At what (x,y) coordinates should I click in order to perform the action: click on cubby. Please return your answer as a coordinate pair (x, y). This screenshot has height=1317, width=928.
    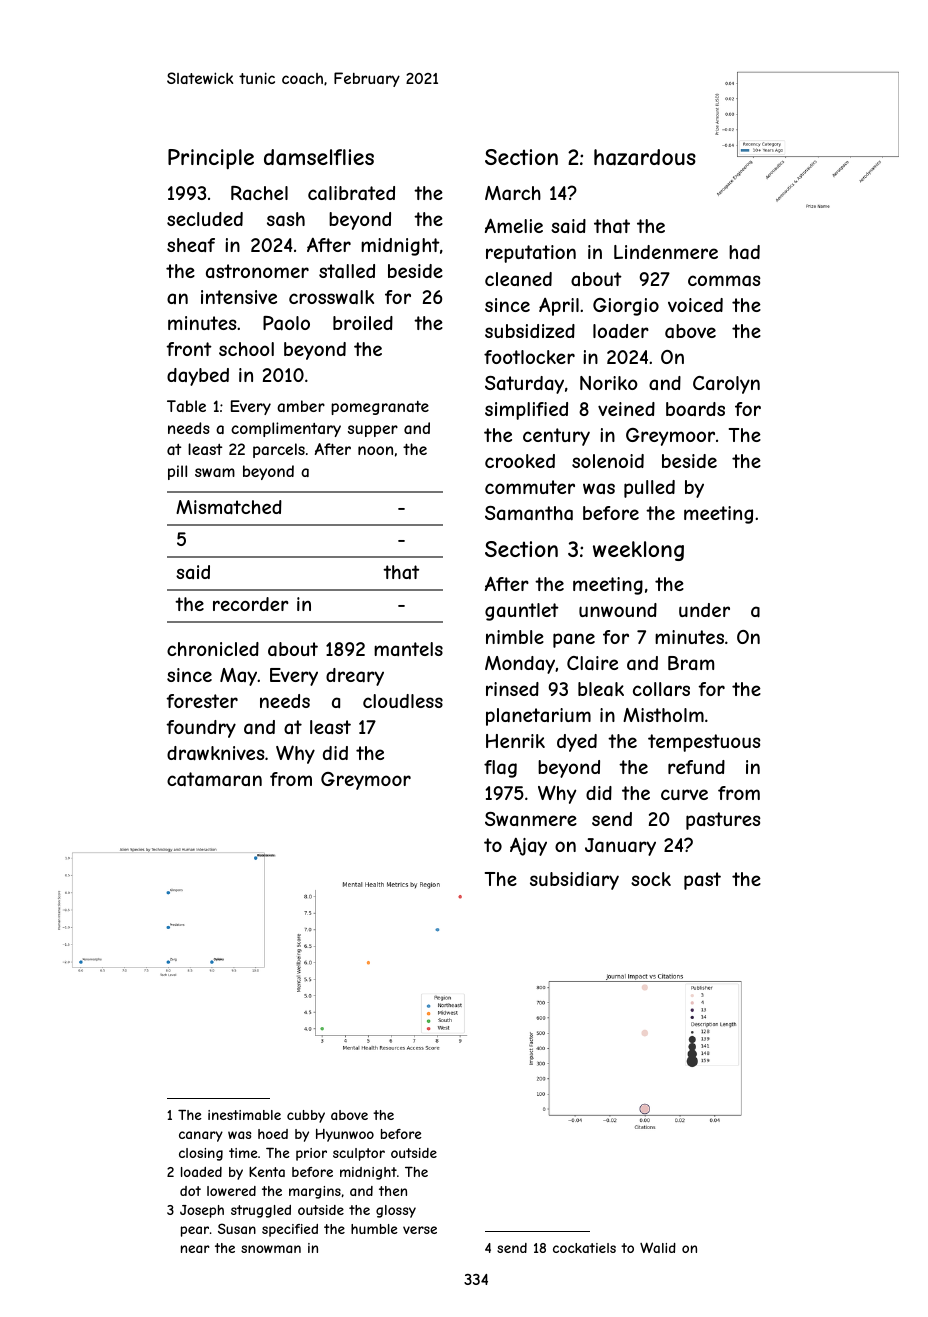
    Looking at the image, I should click on (306, 1116).
